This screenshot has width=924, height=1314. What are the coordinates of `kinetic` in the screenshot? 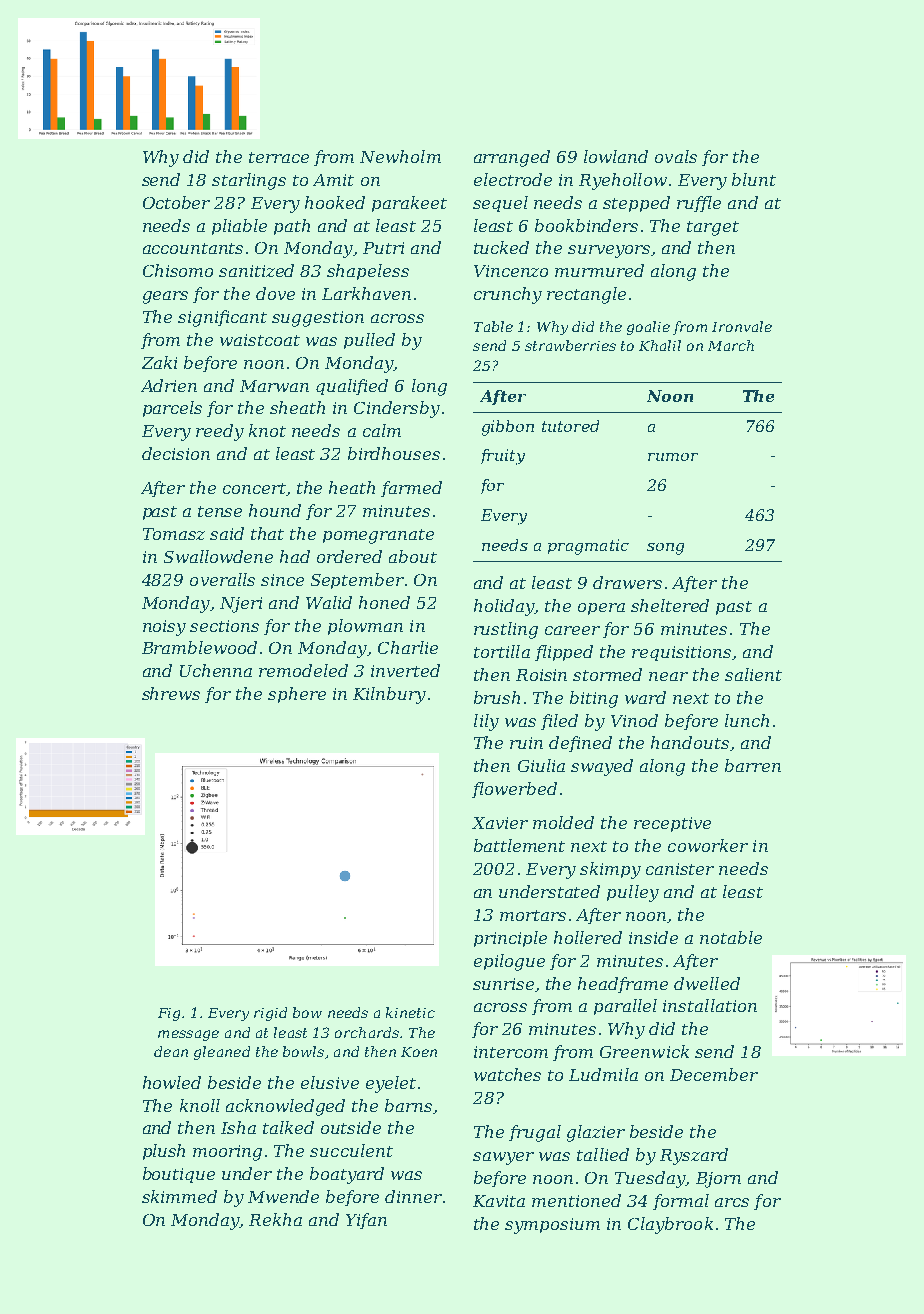 It's located at (410, 1012).
